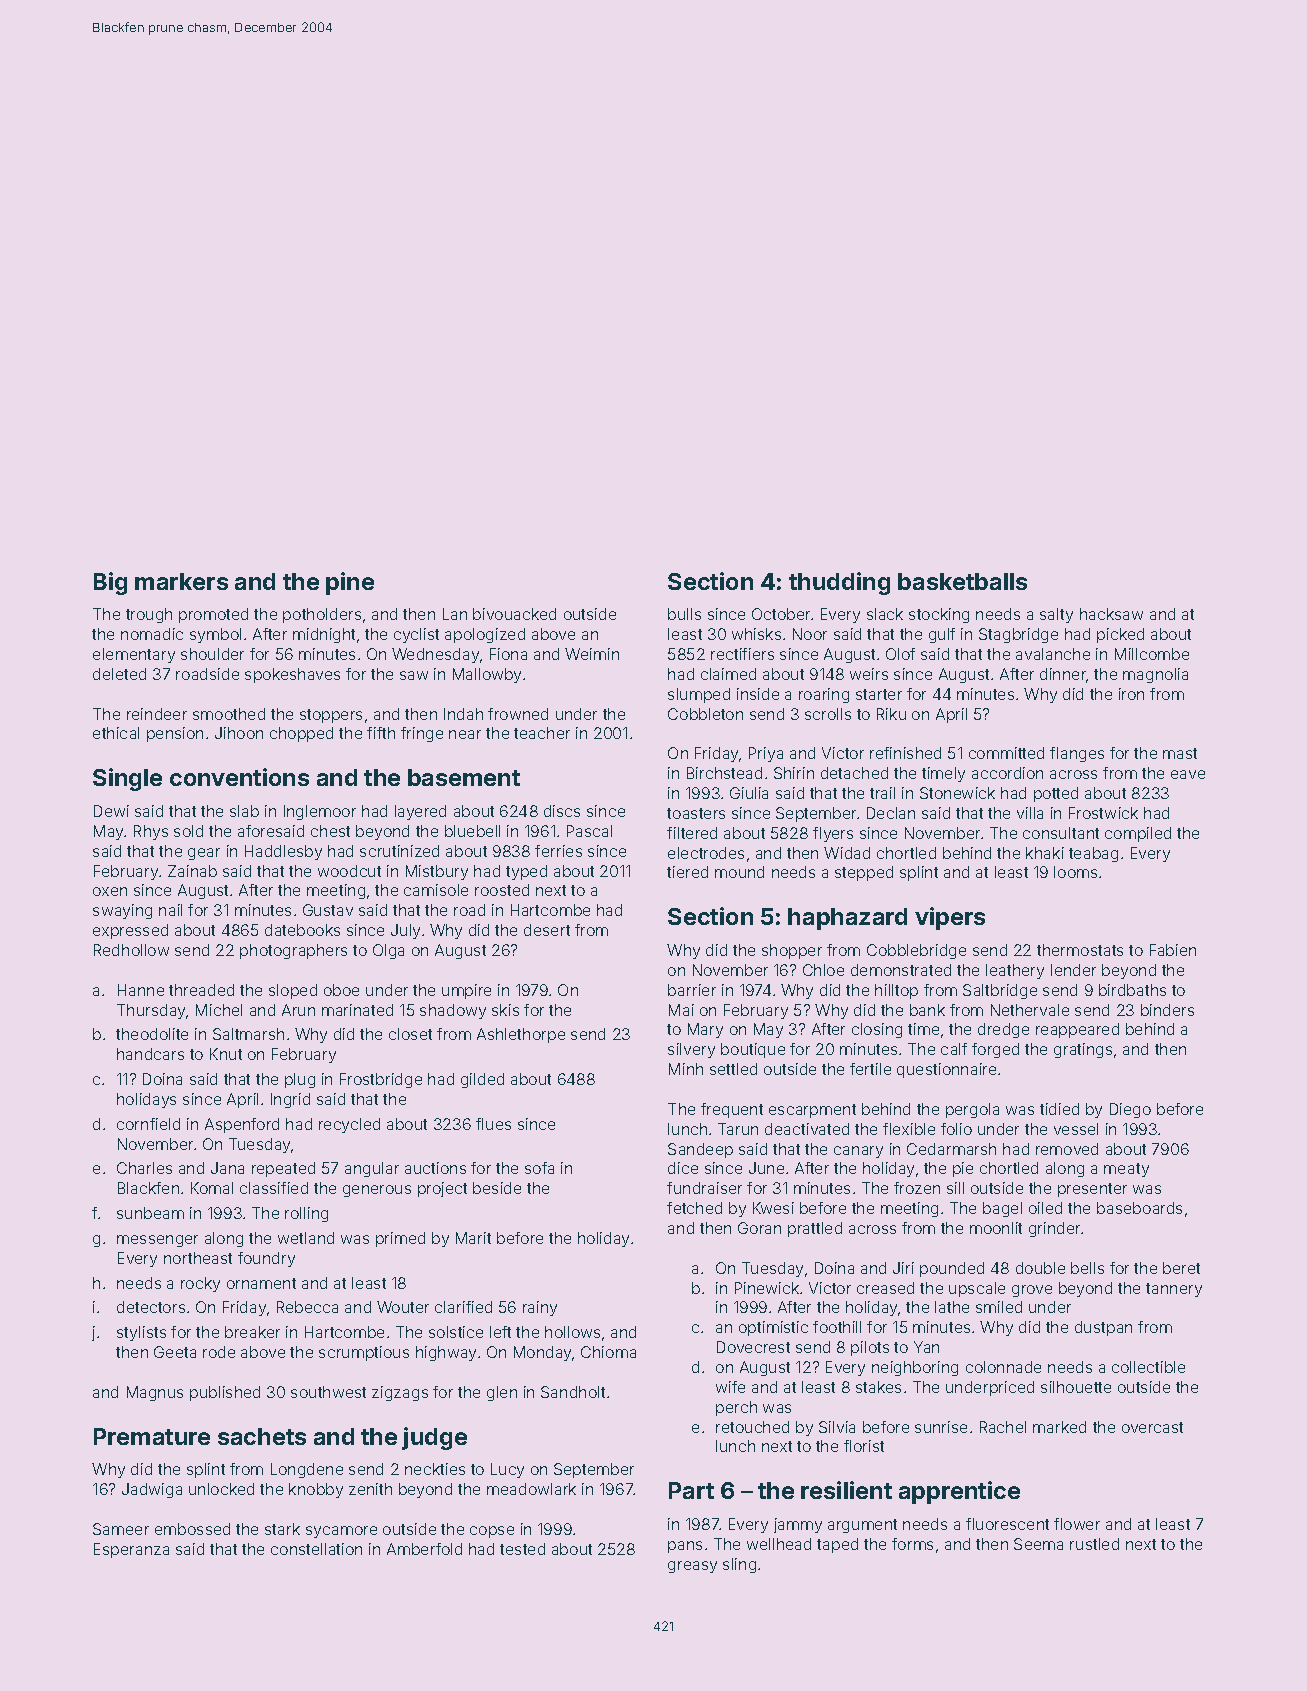 The image size is (1307, 1691). Describe the element at coordinates (962, 581) in the page. I see `basketballs` at that location.
